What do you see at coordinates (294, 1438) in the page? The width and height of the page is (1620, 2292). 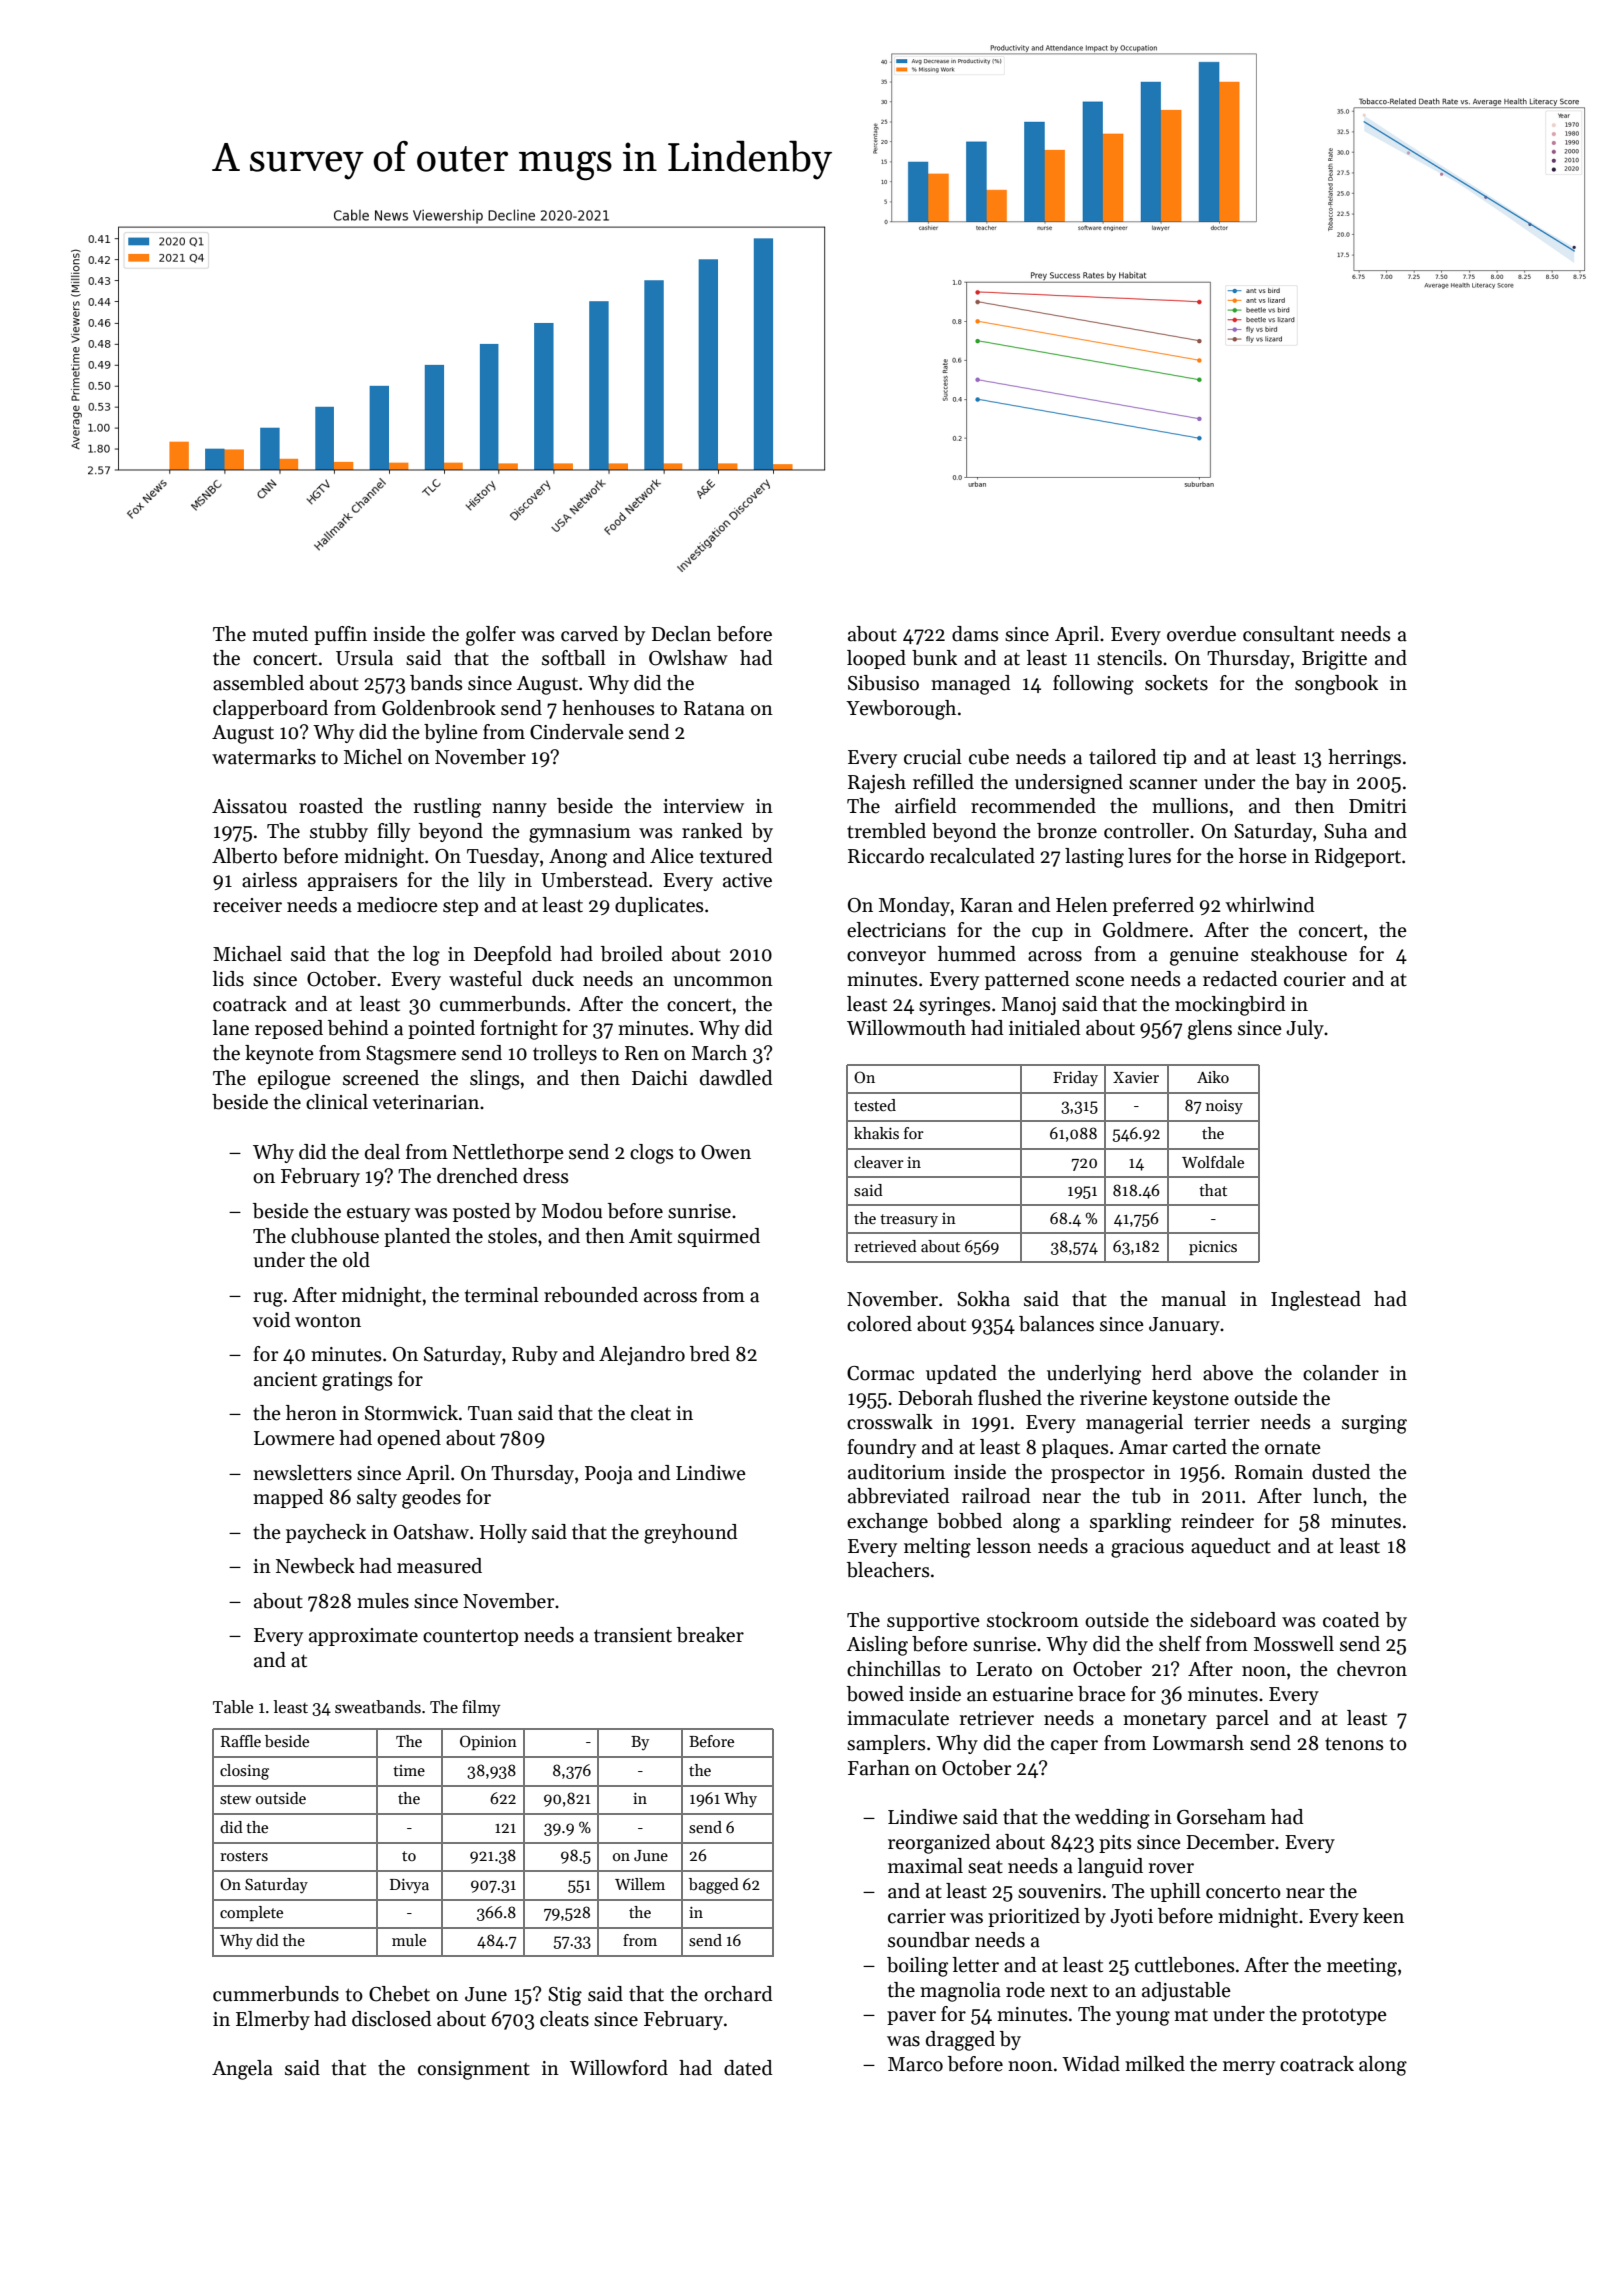 I see `Lowmere` at bounding box center [294, 1438].
